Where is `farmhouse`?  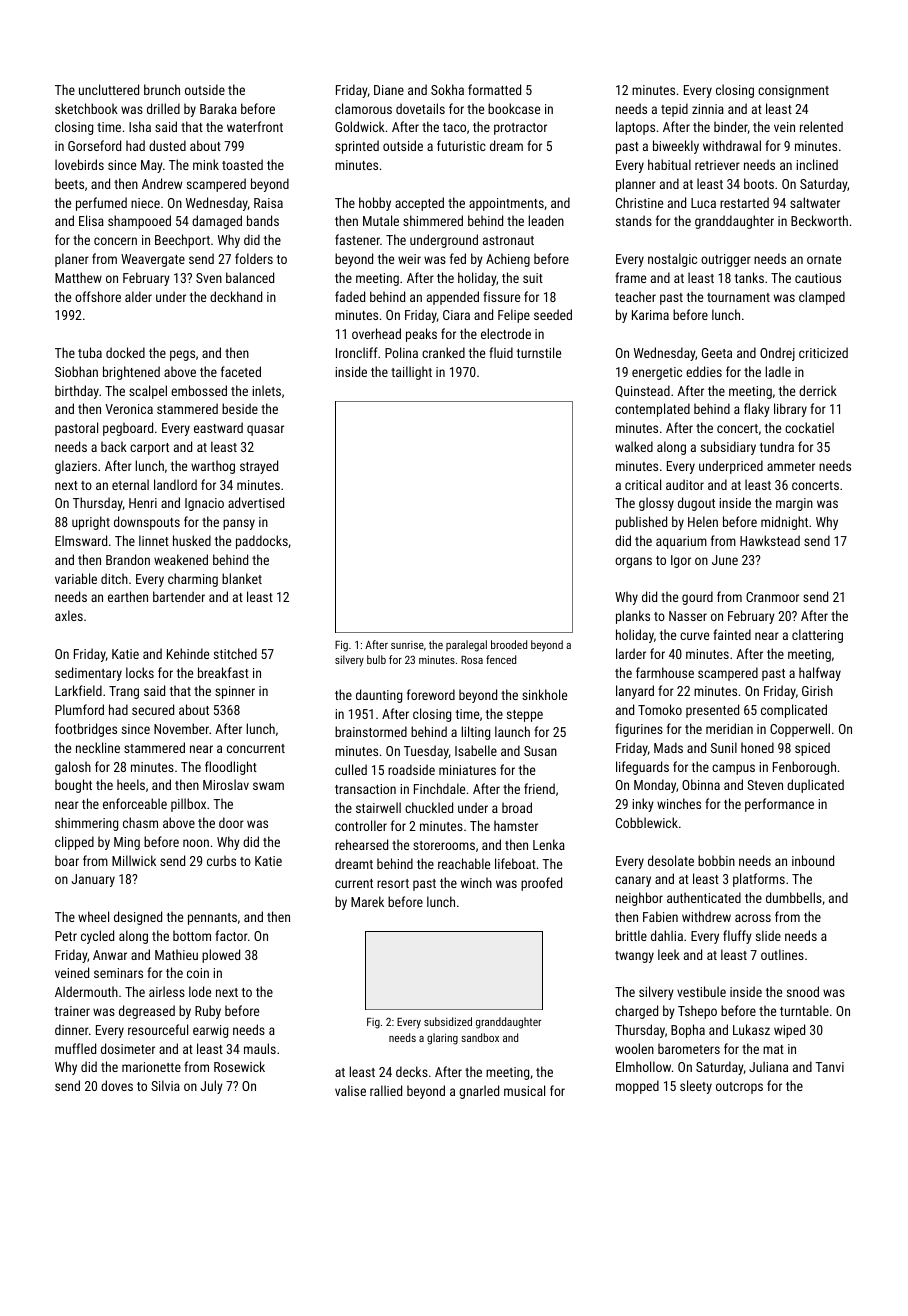 farmhouse is located at coordinates (665, 672).
